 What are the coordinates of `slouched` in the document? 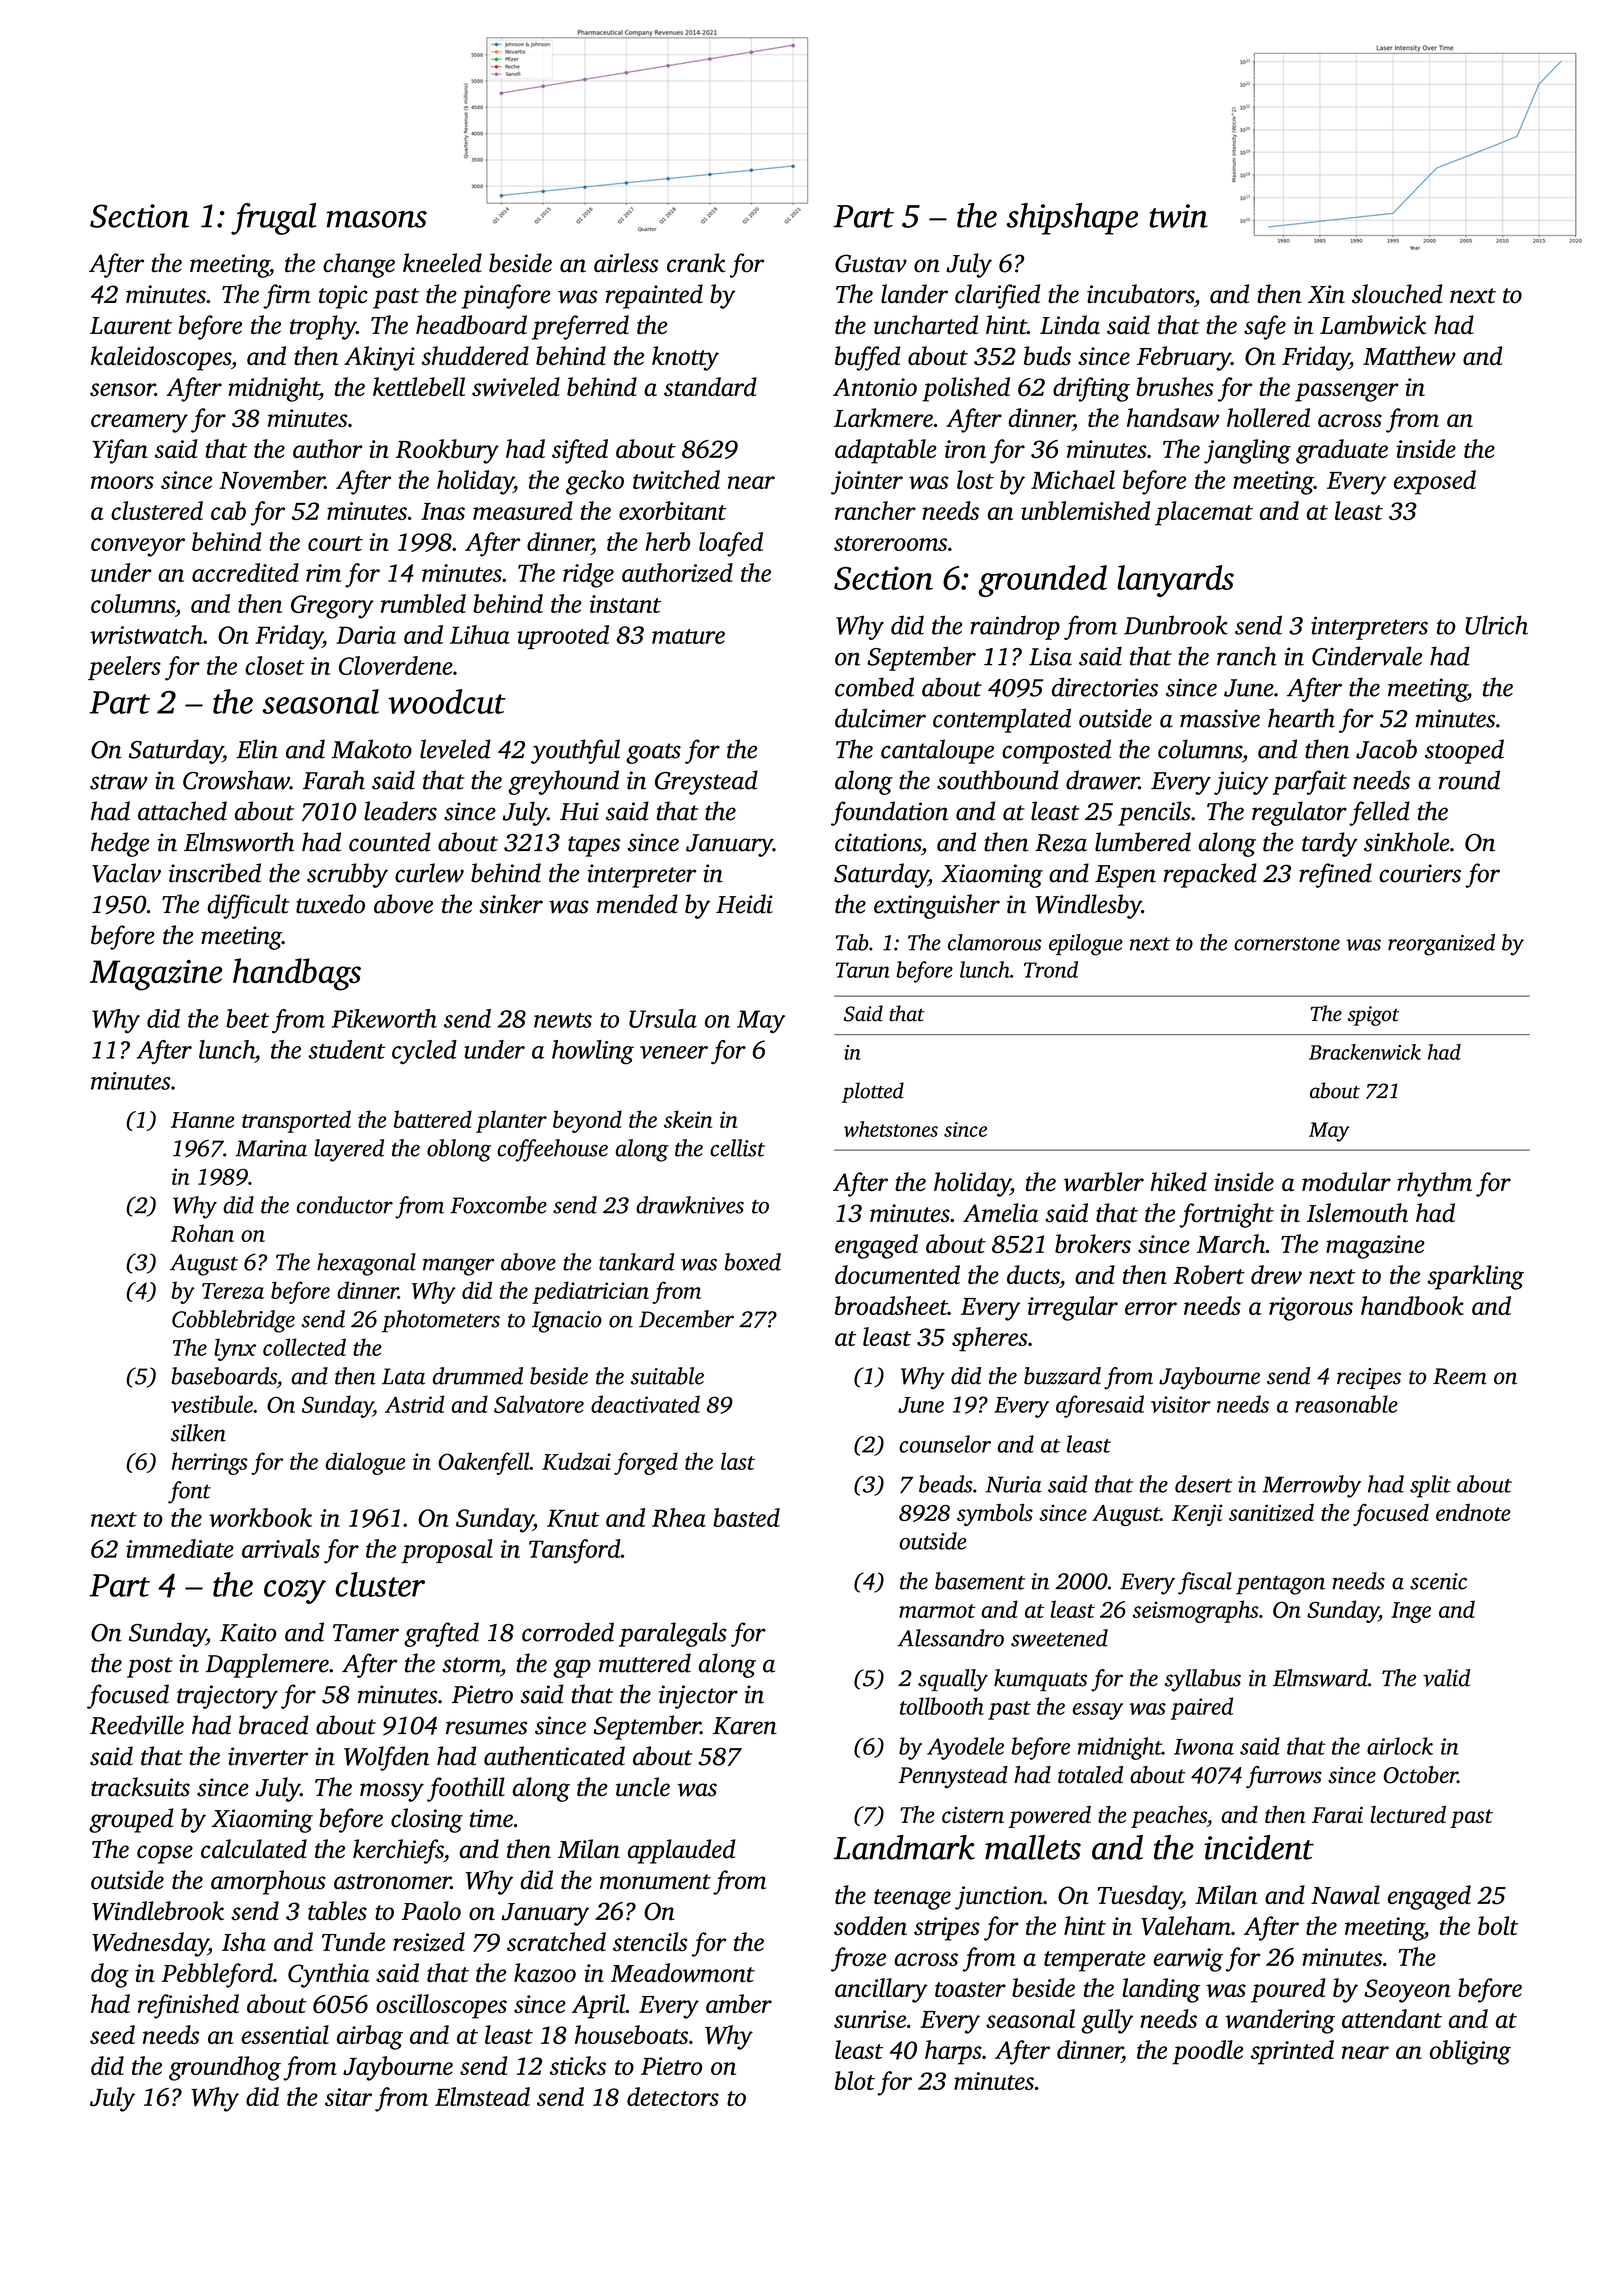 It's located at (1397, 294).
